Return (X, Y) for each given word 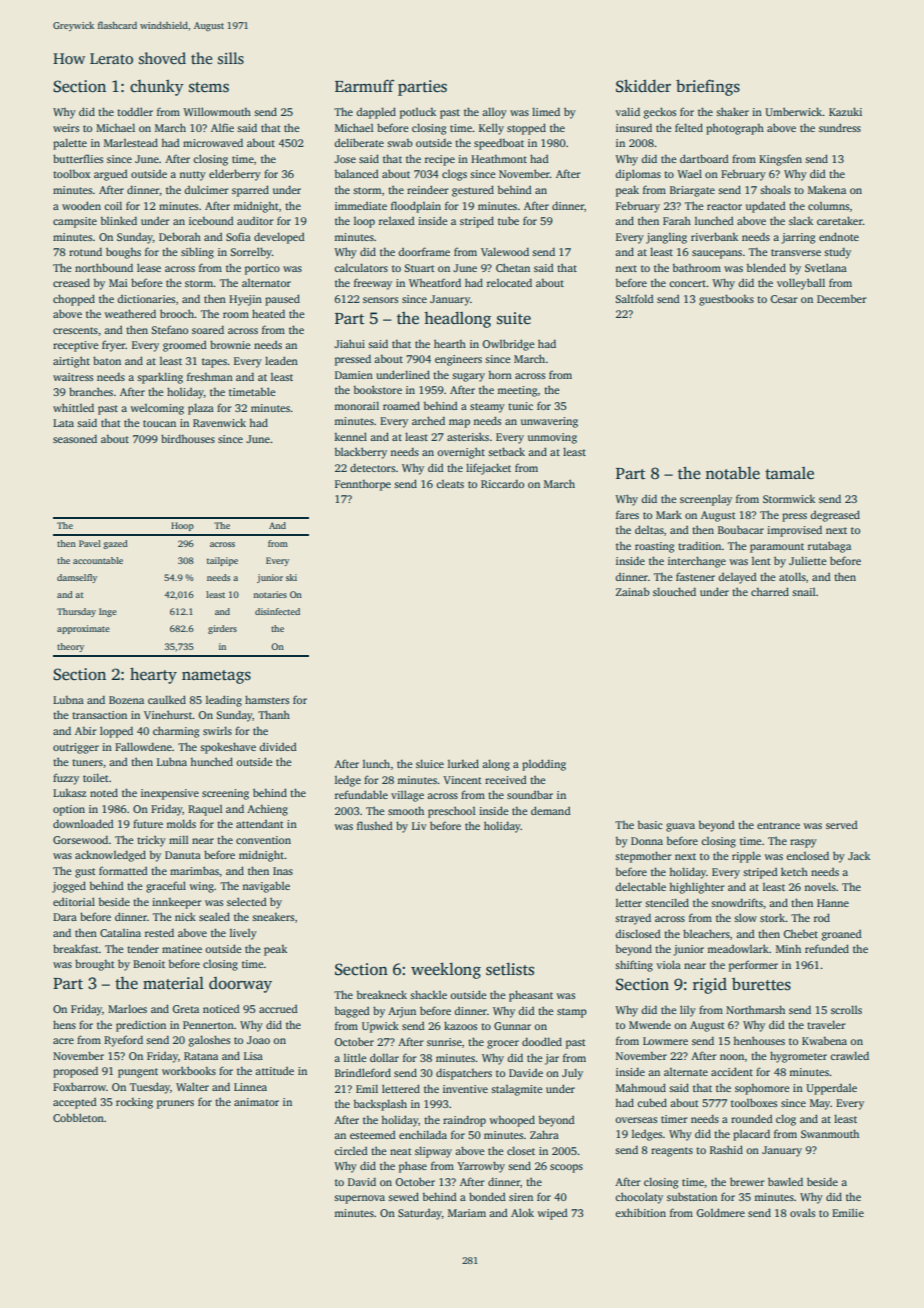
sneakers (273, 917)
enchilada (423, 1134)
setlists (510, 969)
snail (804, 592)
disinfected (277, 611)
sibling (197, 253)
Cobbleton (78, 1117)
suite (514, 318)
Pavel (90, 543)
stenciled (667, 902)
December (842, 299)
